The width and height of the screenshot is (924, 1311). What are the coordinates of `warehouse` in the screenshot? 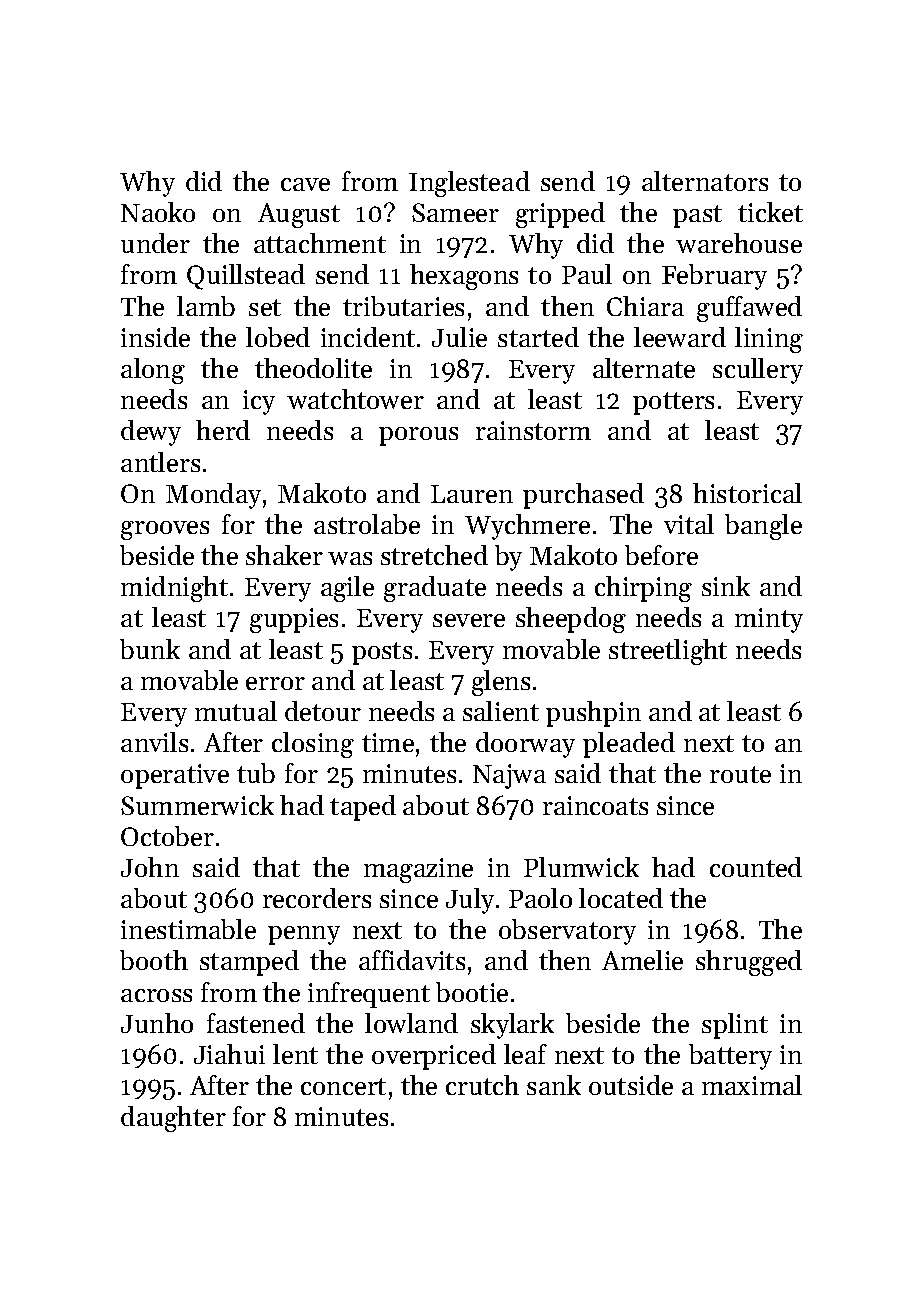 It's located at (739, 243).
